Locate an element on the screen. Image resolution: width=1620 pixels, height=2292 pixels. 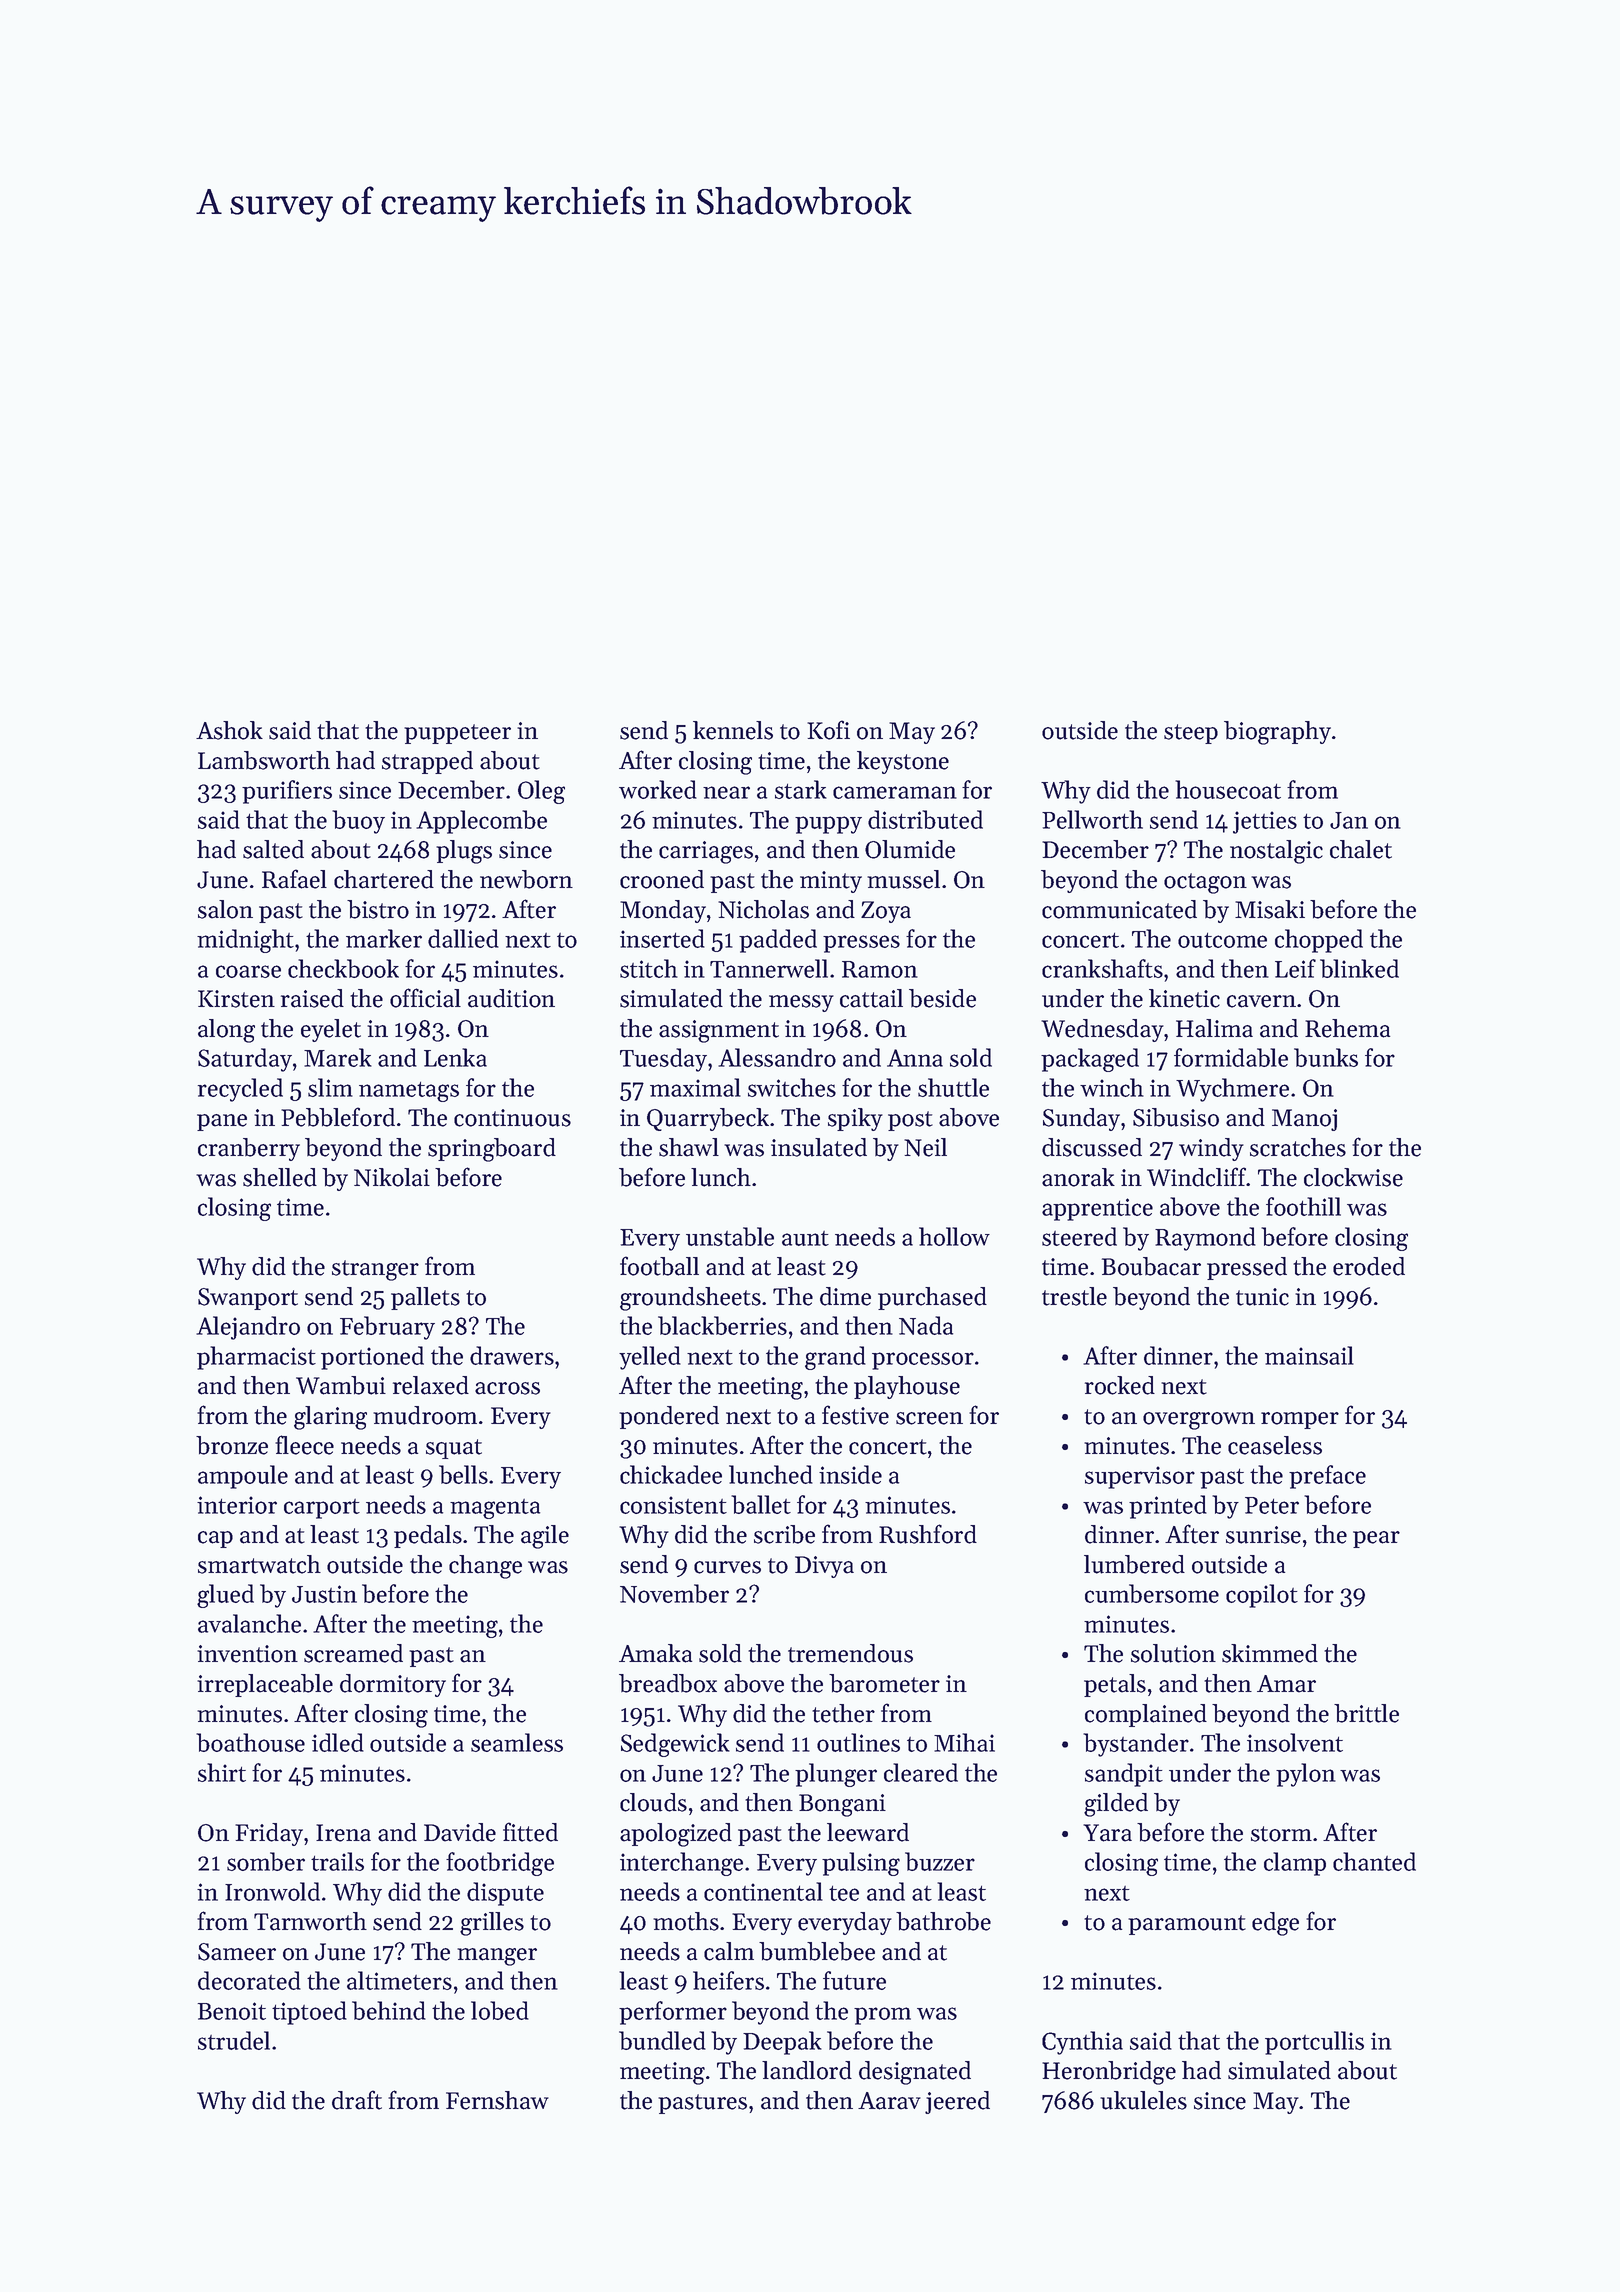
unstable is located at coordinates (730, 1236).
